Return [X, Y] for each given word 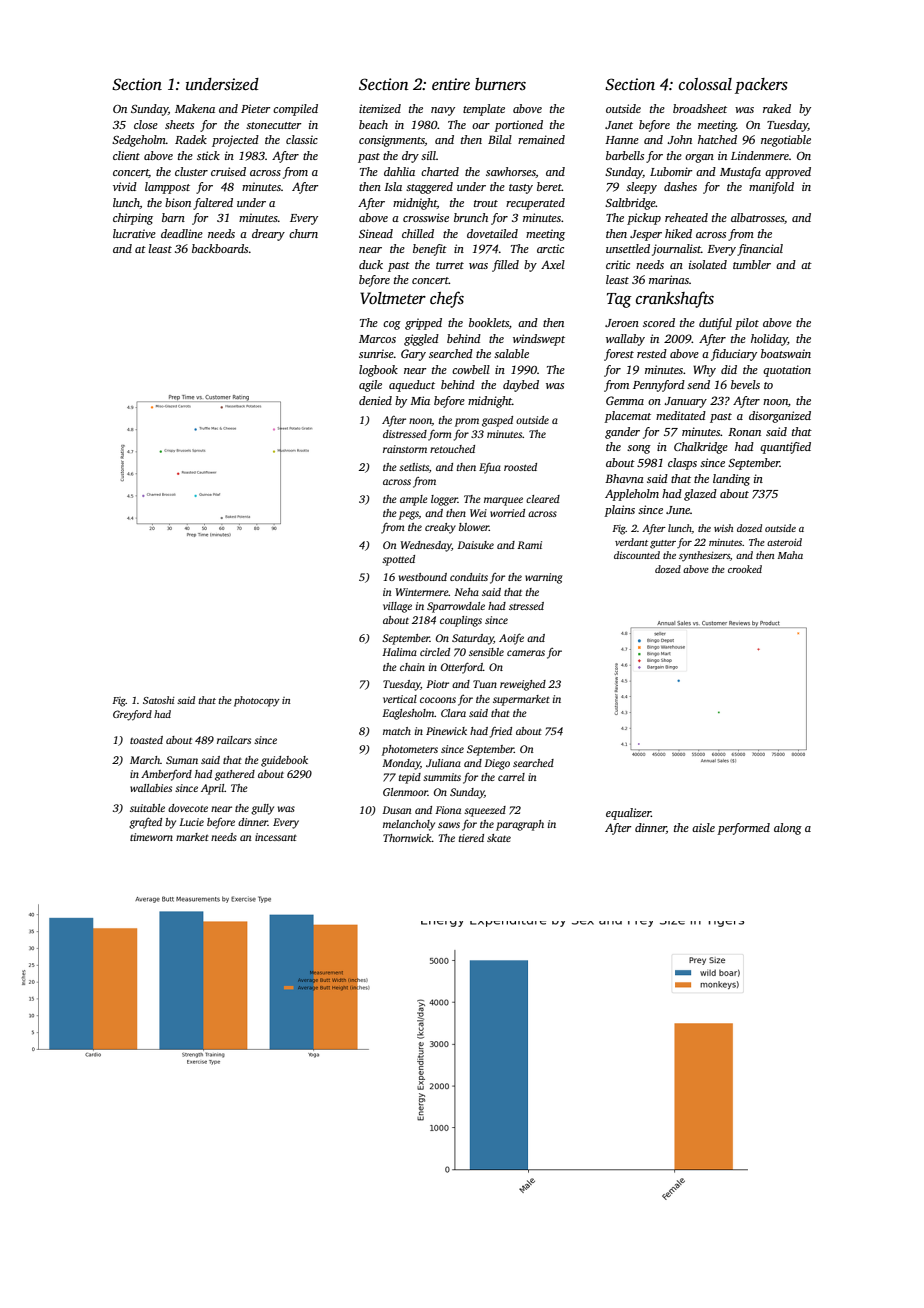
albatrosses [758, 218]
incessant [276, 837]
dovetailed [492, 233]
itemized [380, 108]
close [146, 124]
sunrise [376, 353]
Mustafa [740, 173]
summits [442, 777]
